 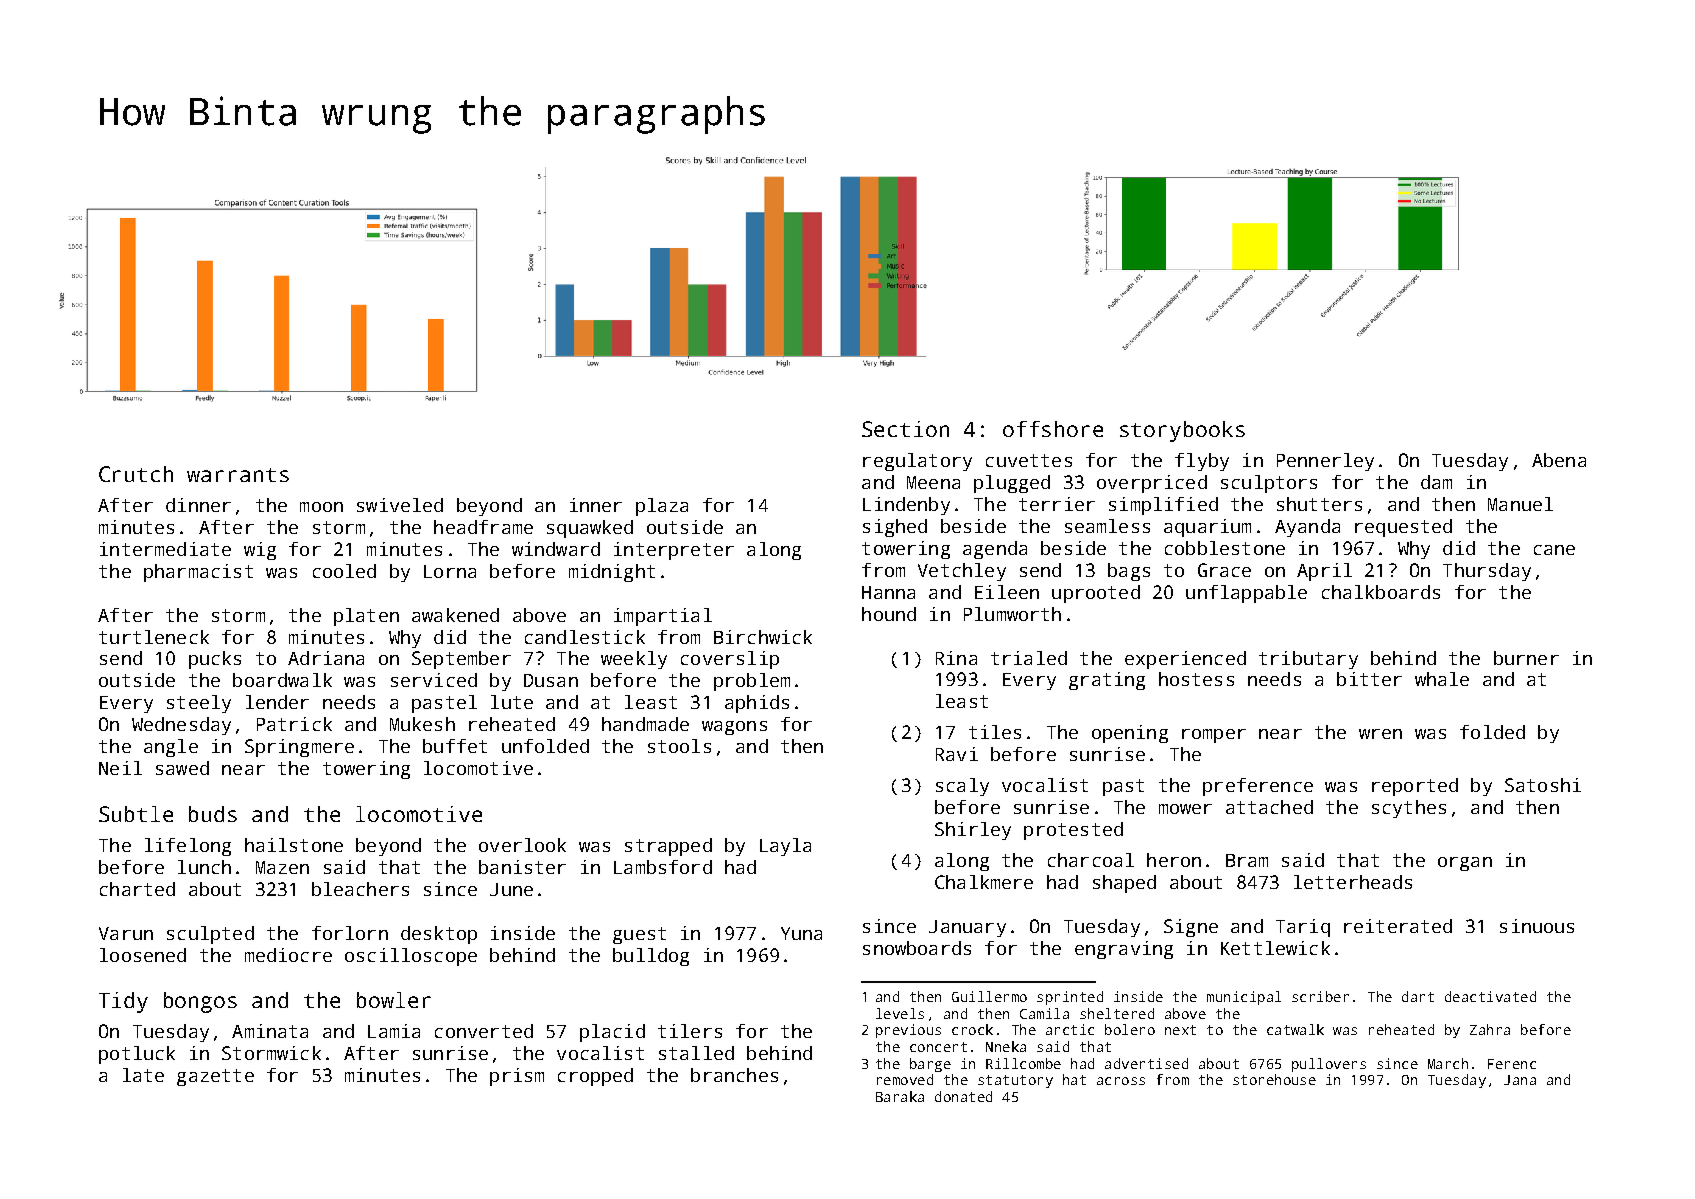 What do you see at coordinates (962, 572) in the screenshot?
I see `Vetchley` at bounding box center [962, 572].
